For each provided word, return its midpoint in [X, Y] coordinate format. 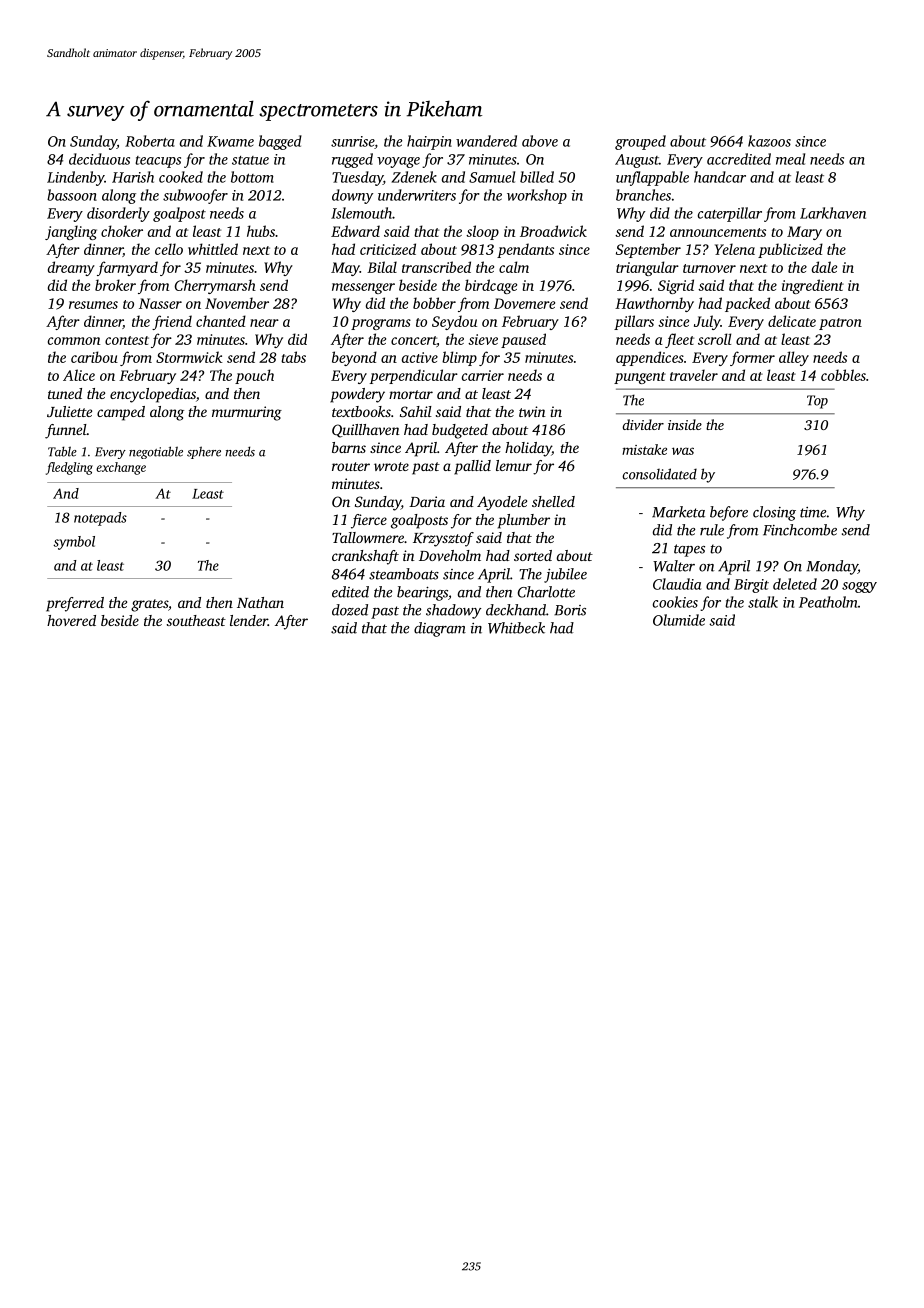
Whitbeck [516, 628]
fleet [679, 340]
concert [414, 341]
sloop [482, 232]
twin [532, 411]
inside [685, 424]
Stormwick [189, 357]
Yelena [735, 249]
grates [149, 605]
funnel [66, 431]
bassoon [72, 195]
